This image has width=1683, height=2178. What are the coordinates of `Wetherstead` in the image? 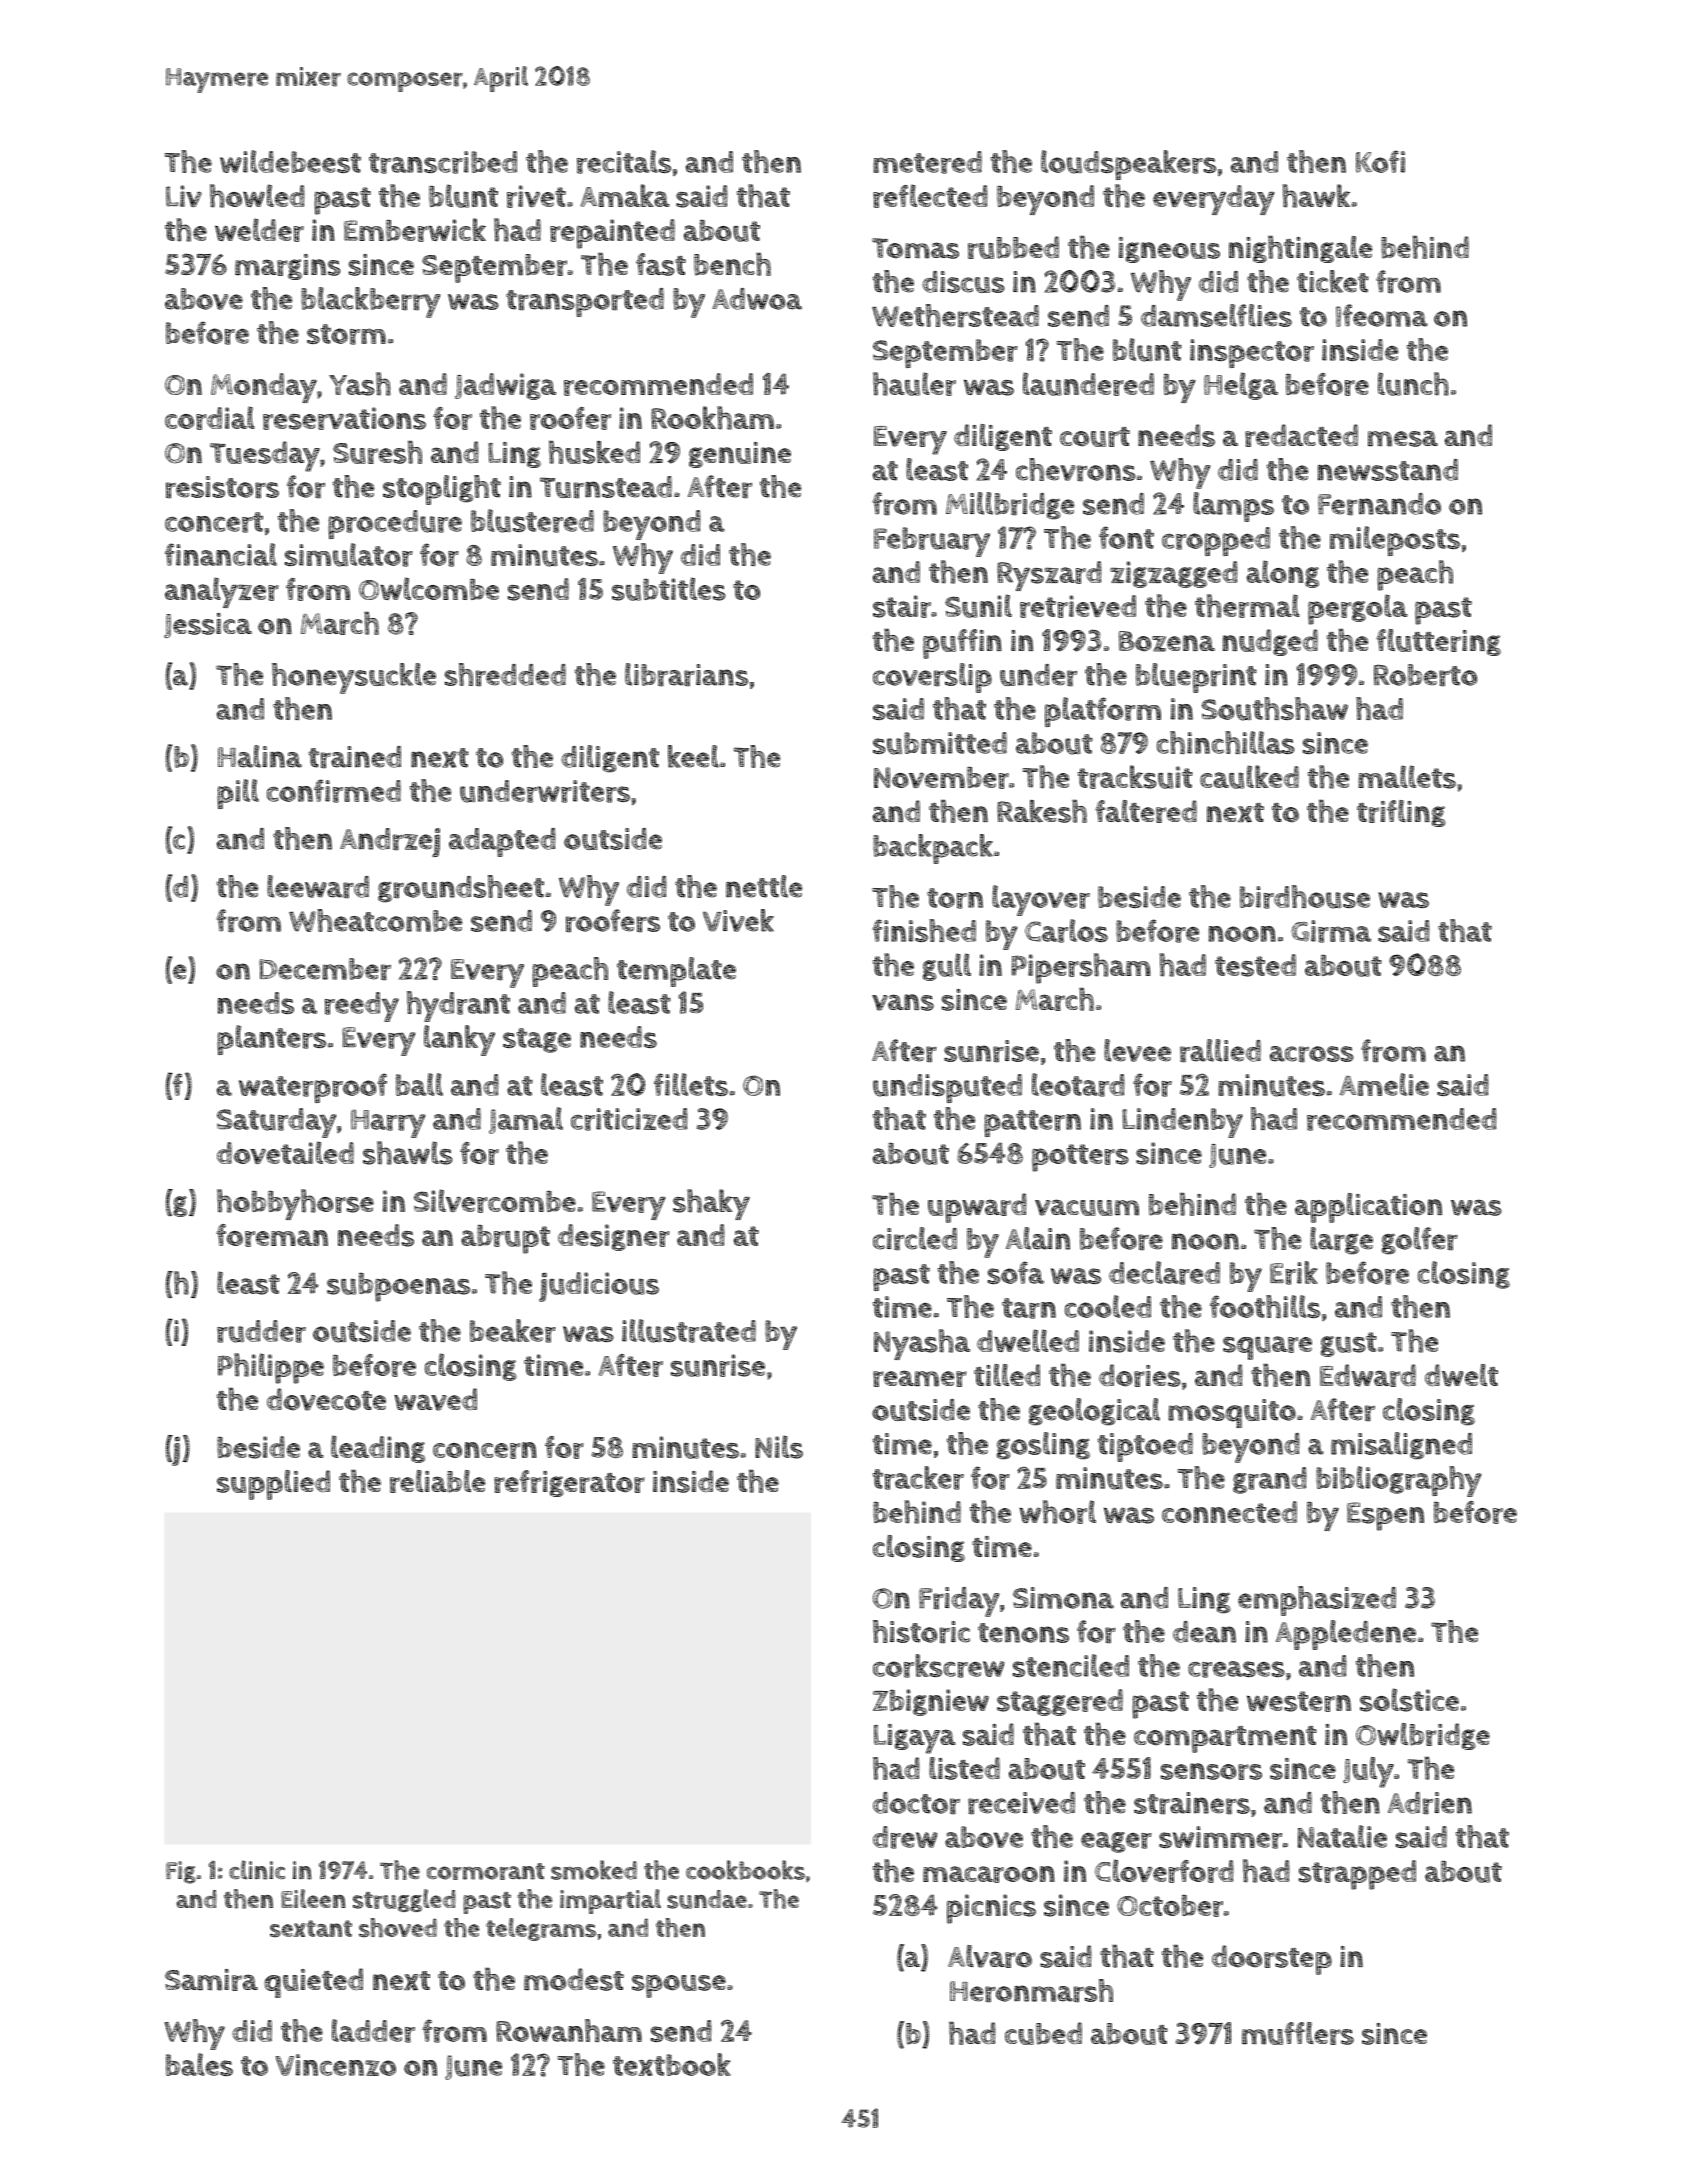 It's located at (955, 315).
